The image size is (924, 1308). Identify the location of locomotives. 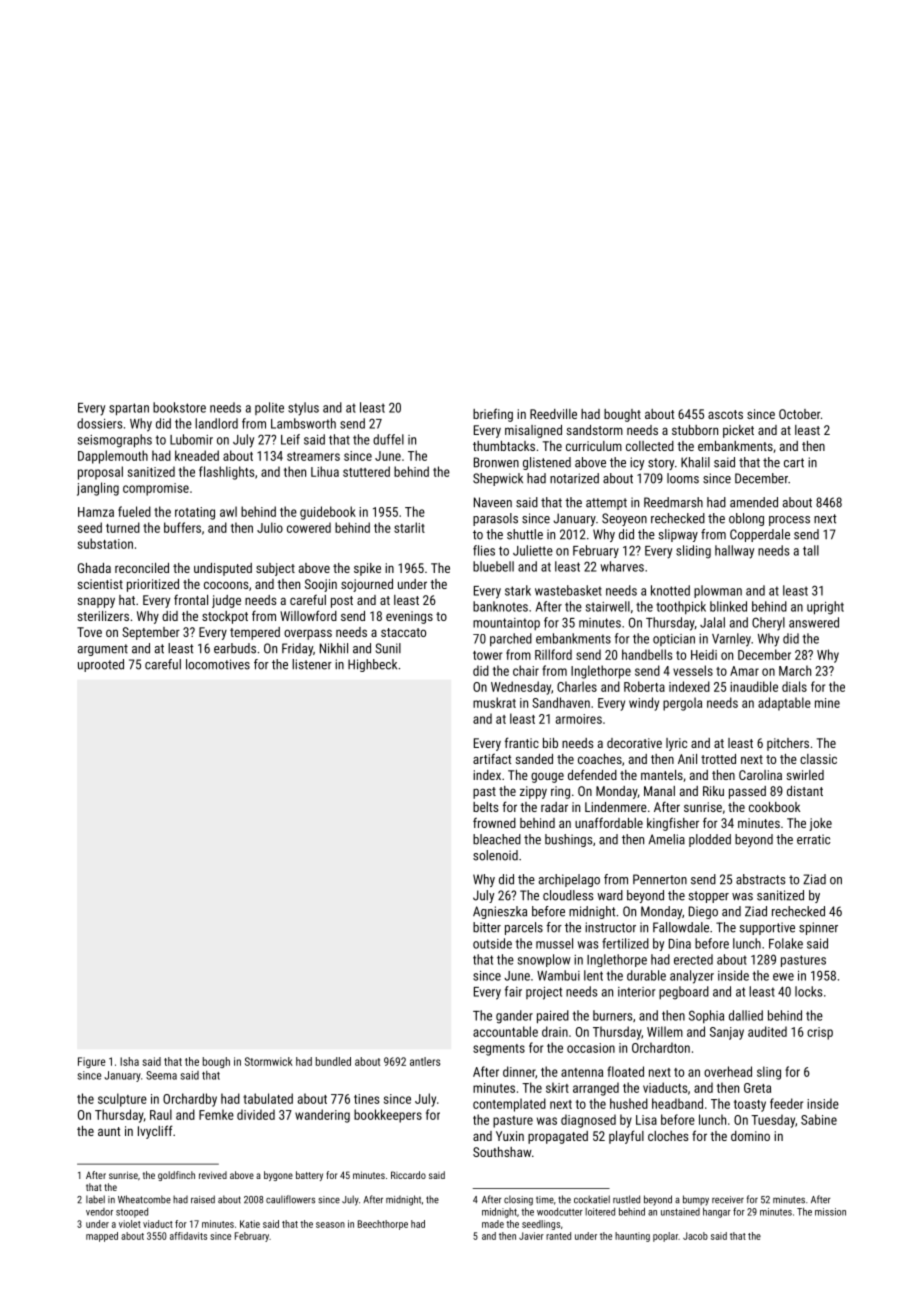
(218, 664).
